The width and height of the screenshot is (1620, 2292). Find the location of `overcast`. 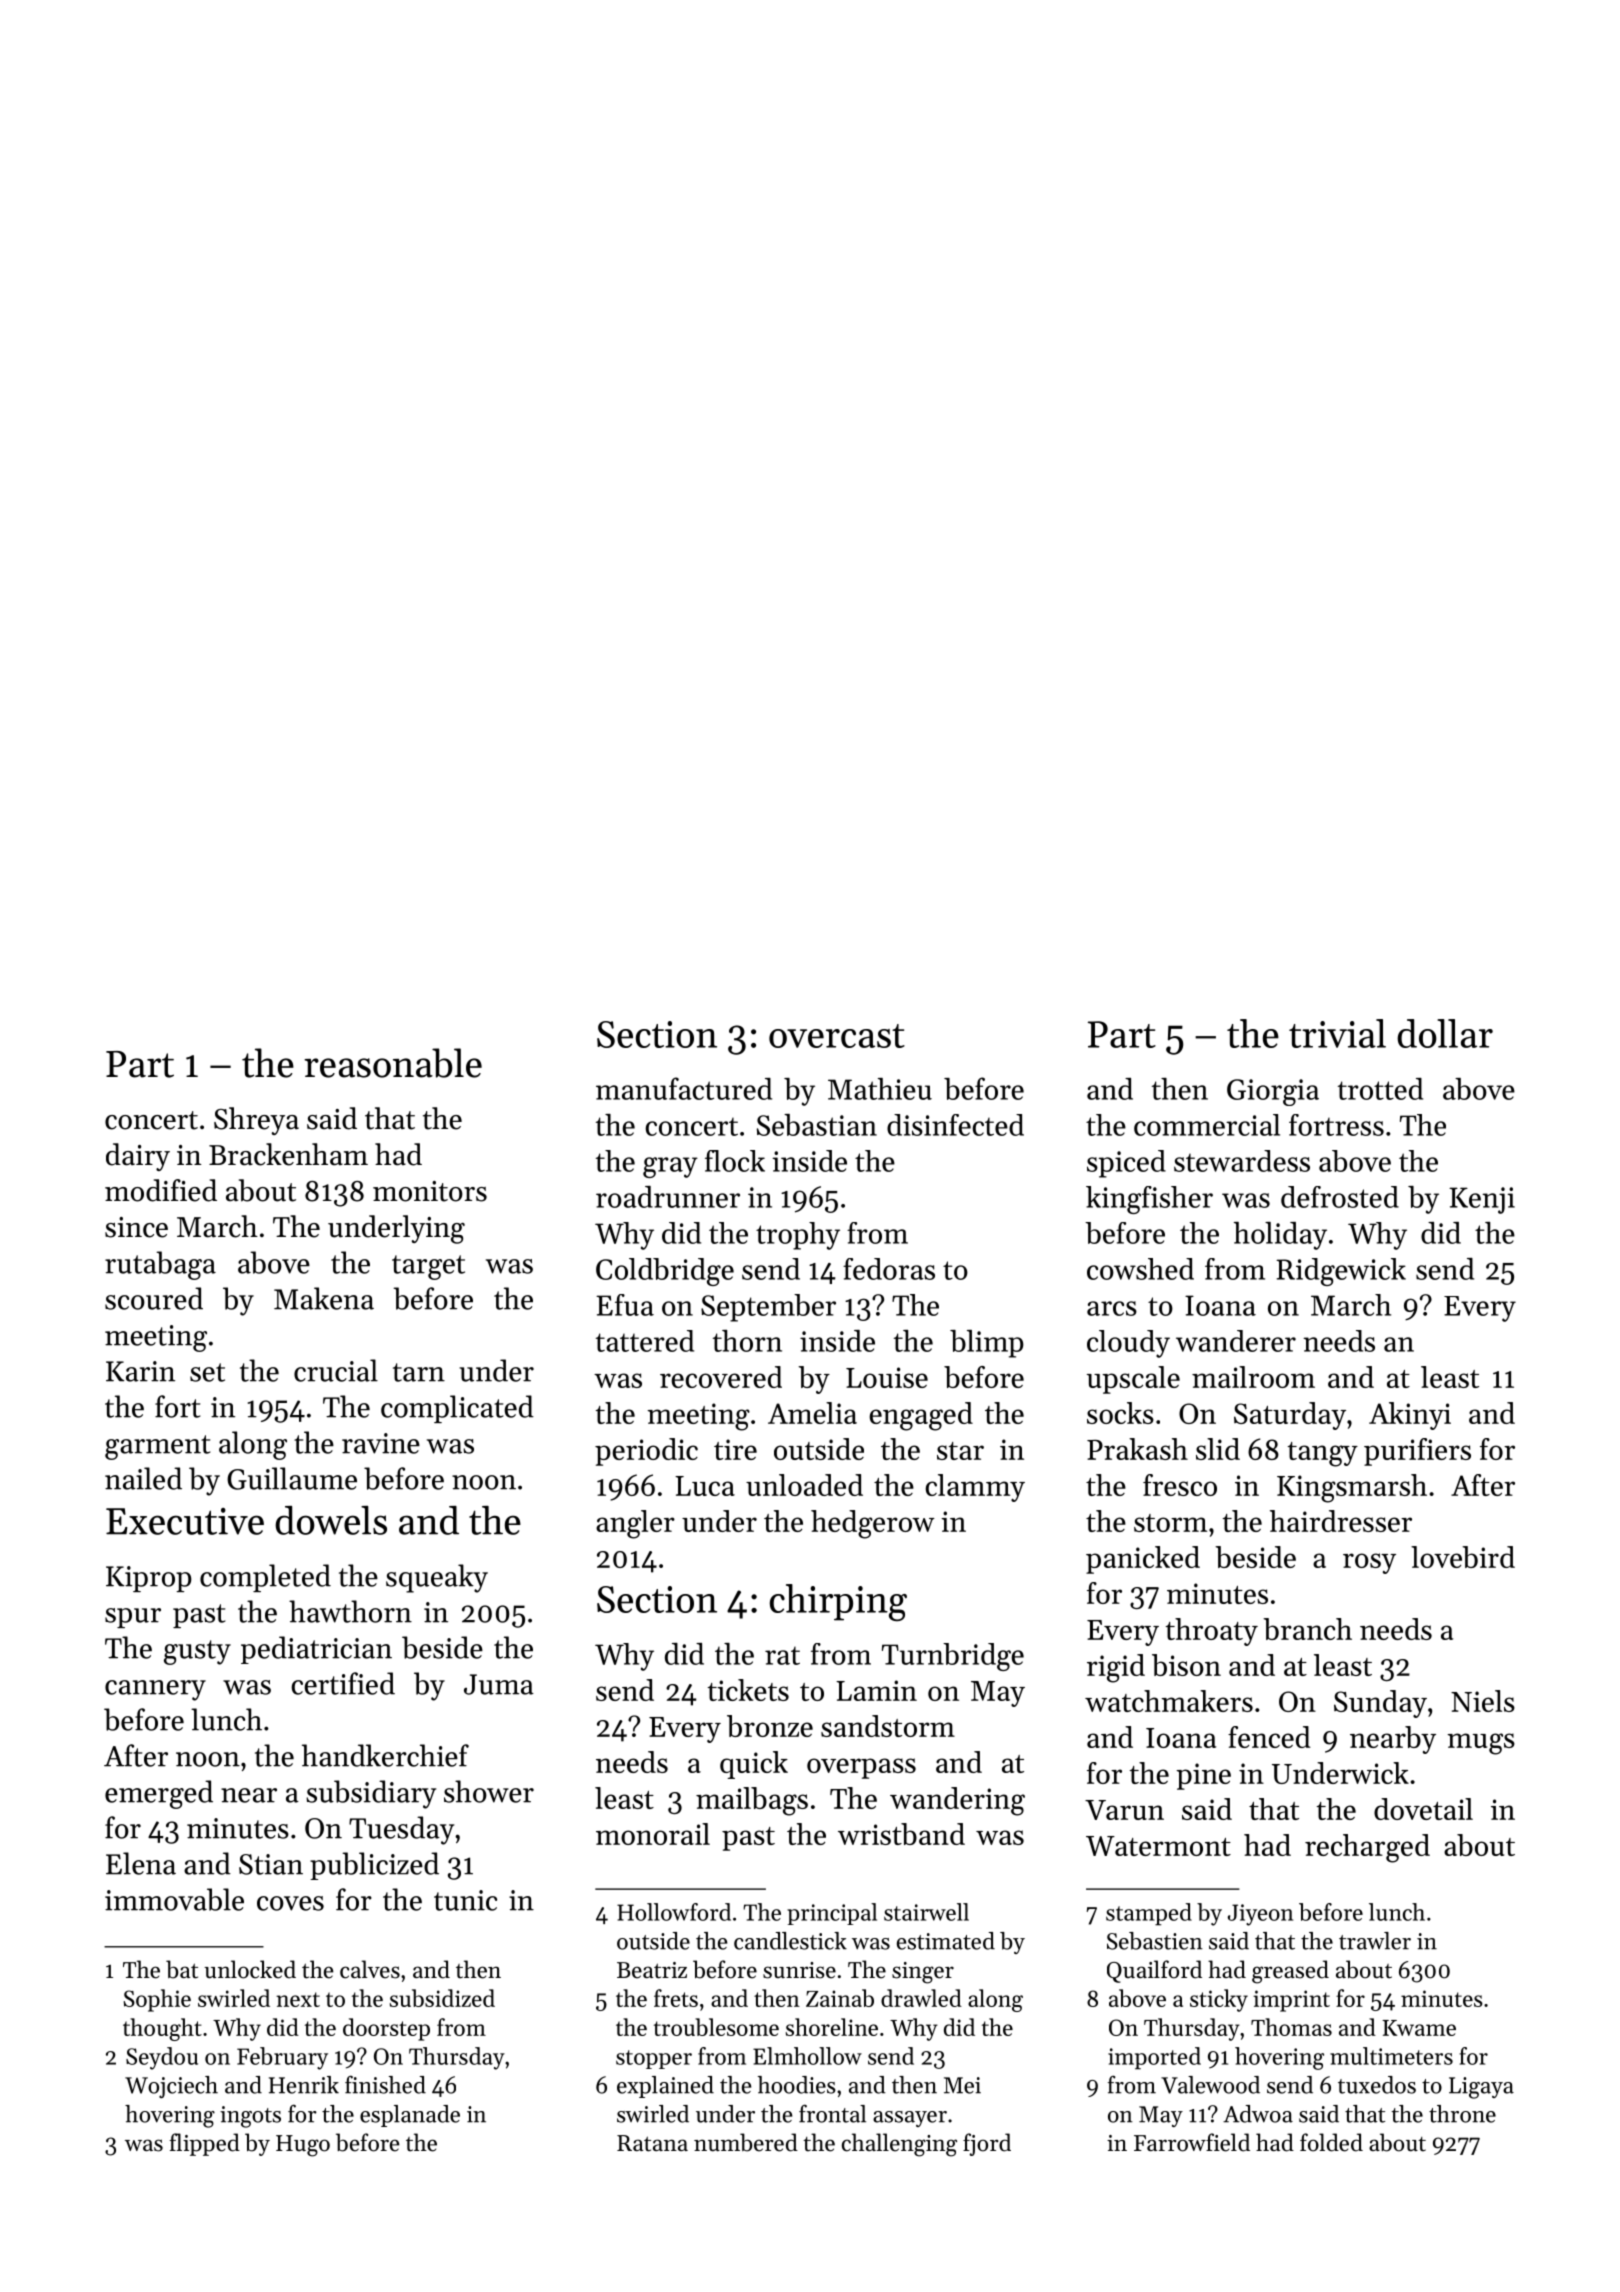

overcast is located at coordinates (837, 1036).
